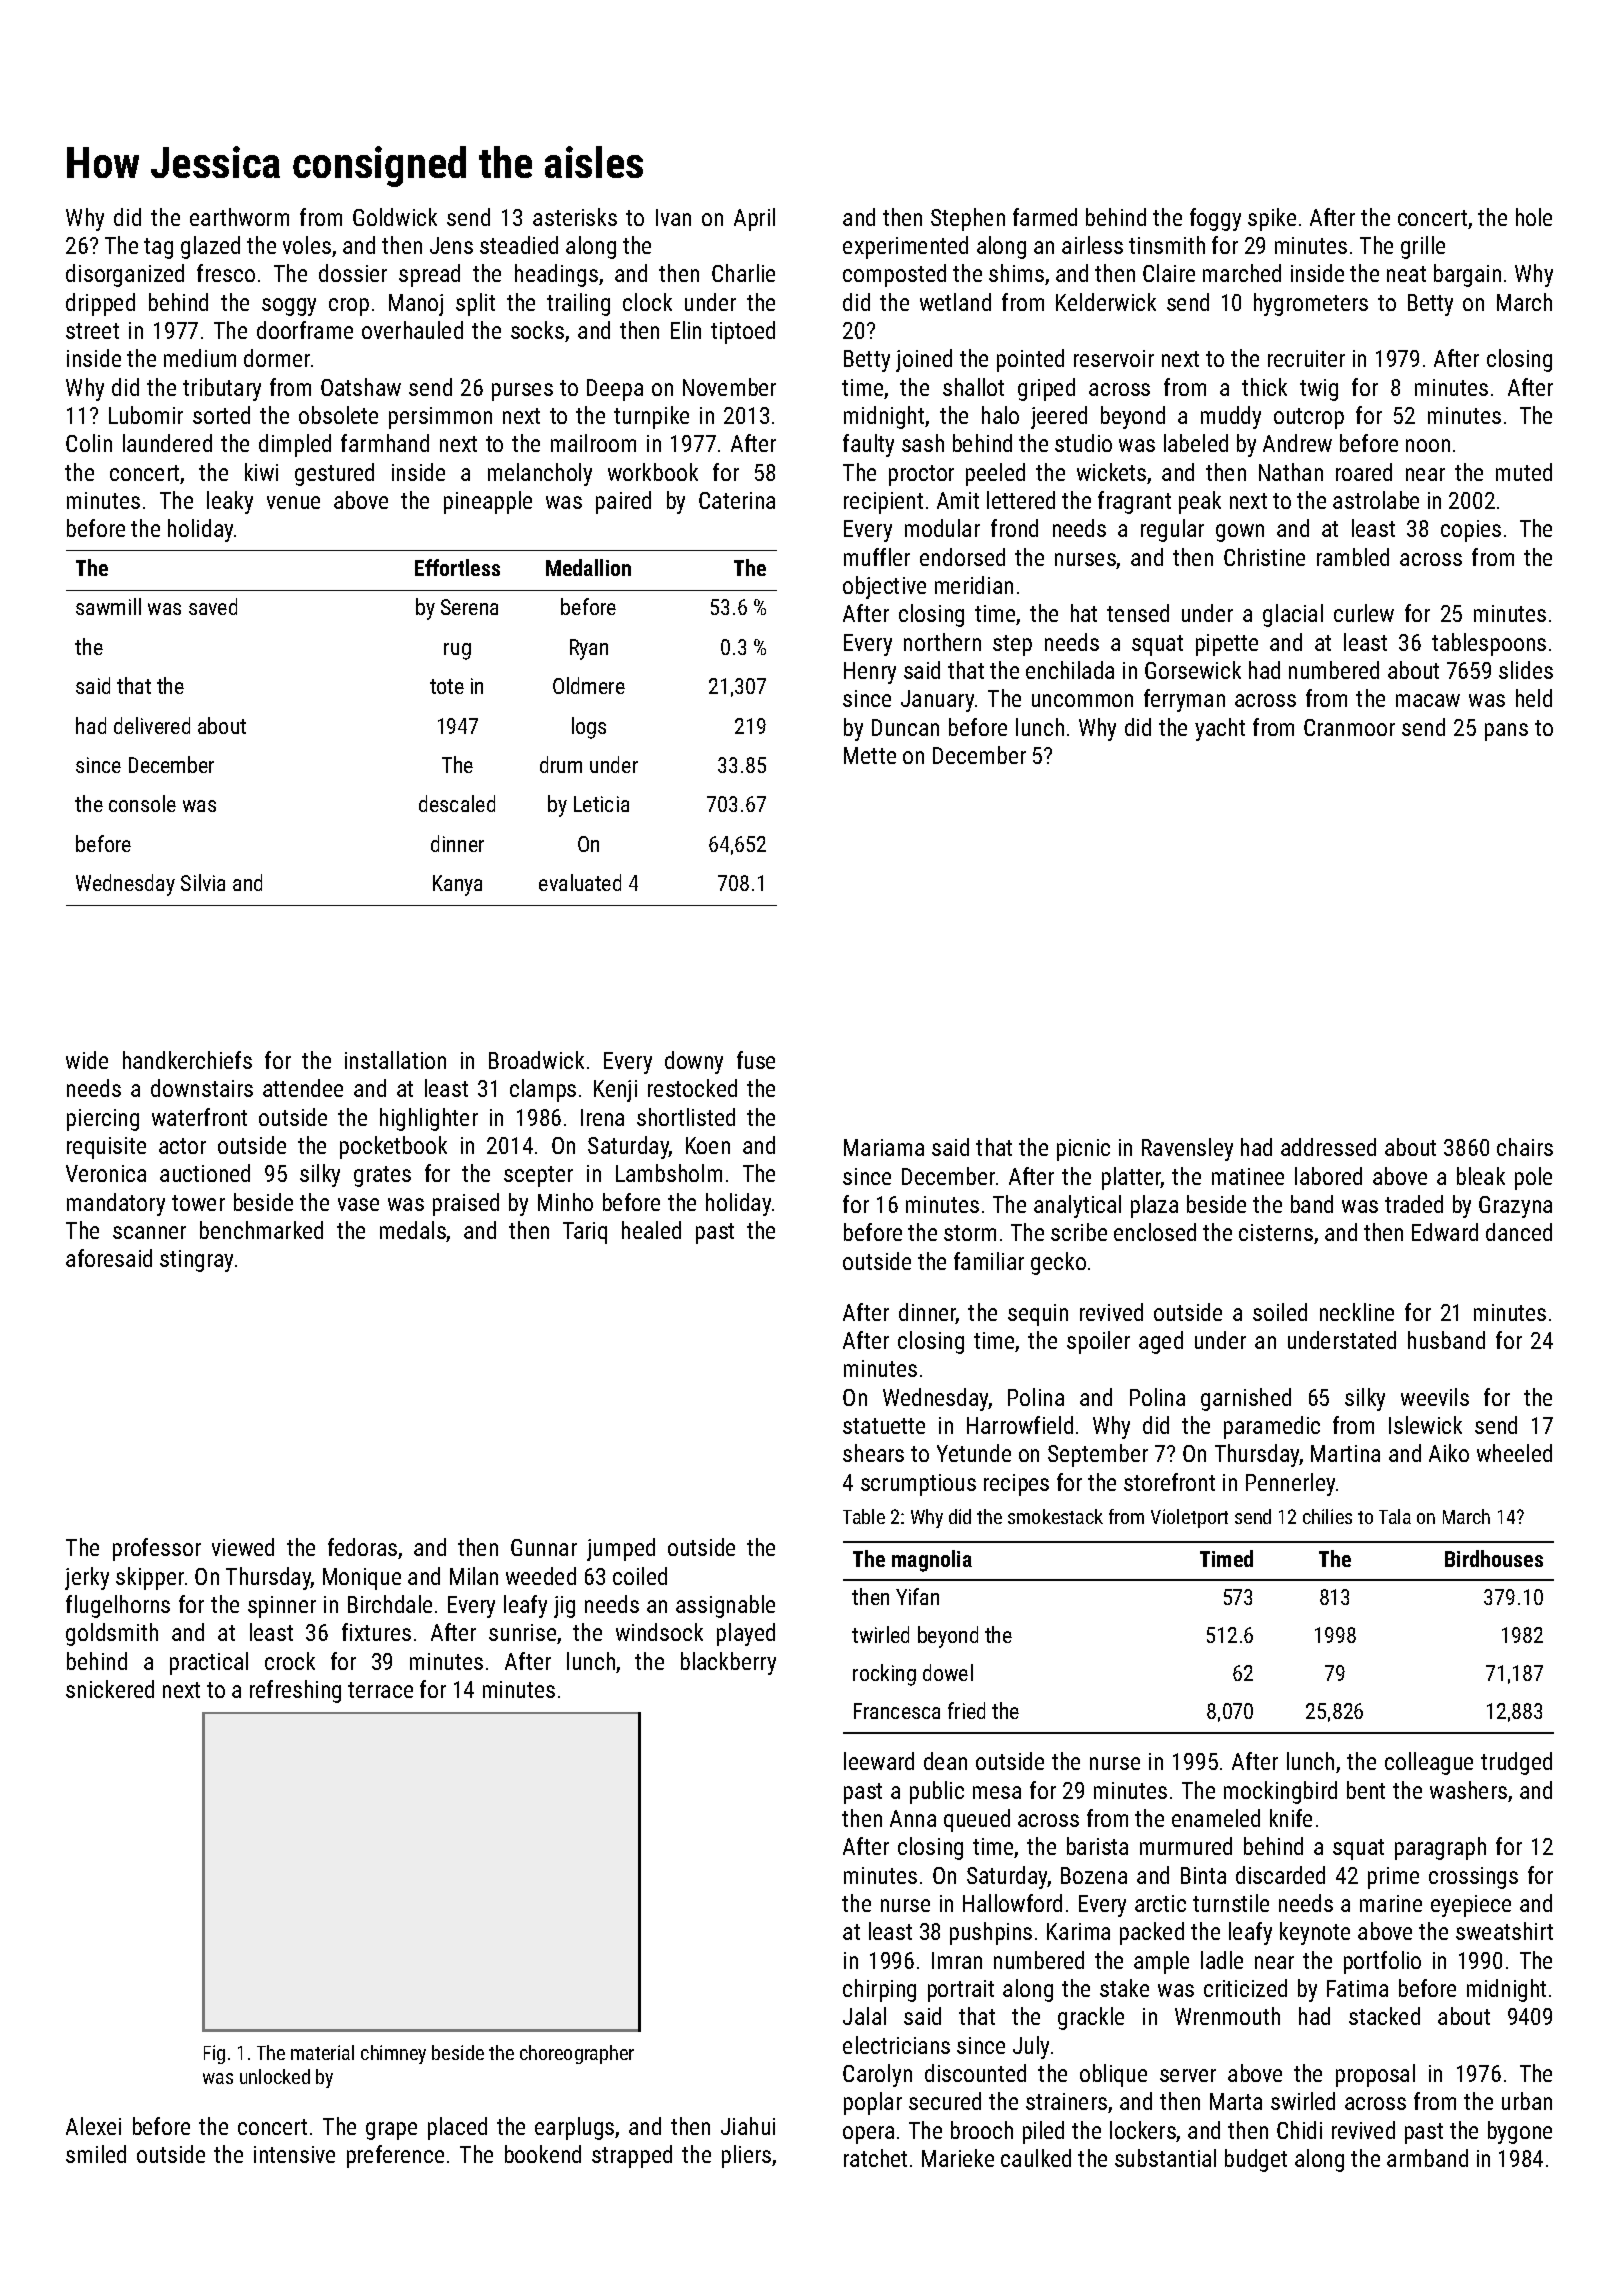 The width and height of the image is (1620, 2292). Describe the element at coordinates (632, 2156) in the image. I see `strapped` at that location.
